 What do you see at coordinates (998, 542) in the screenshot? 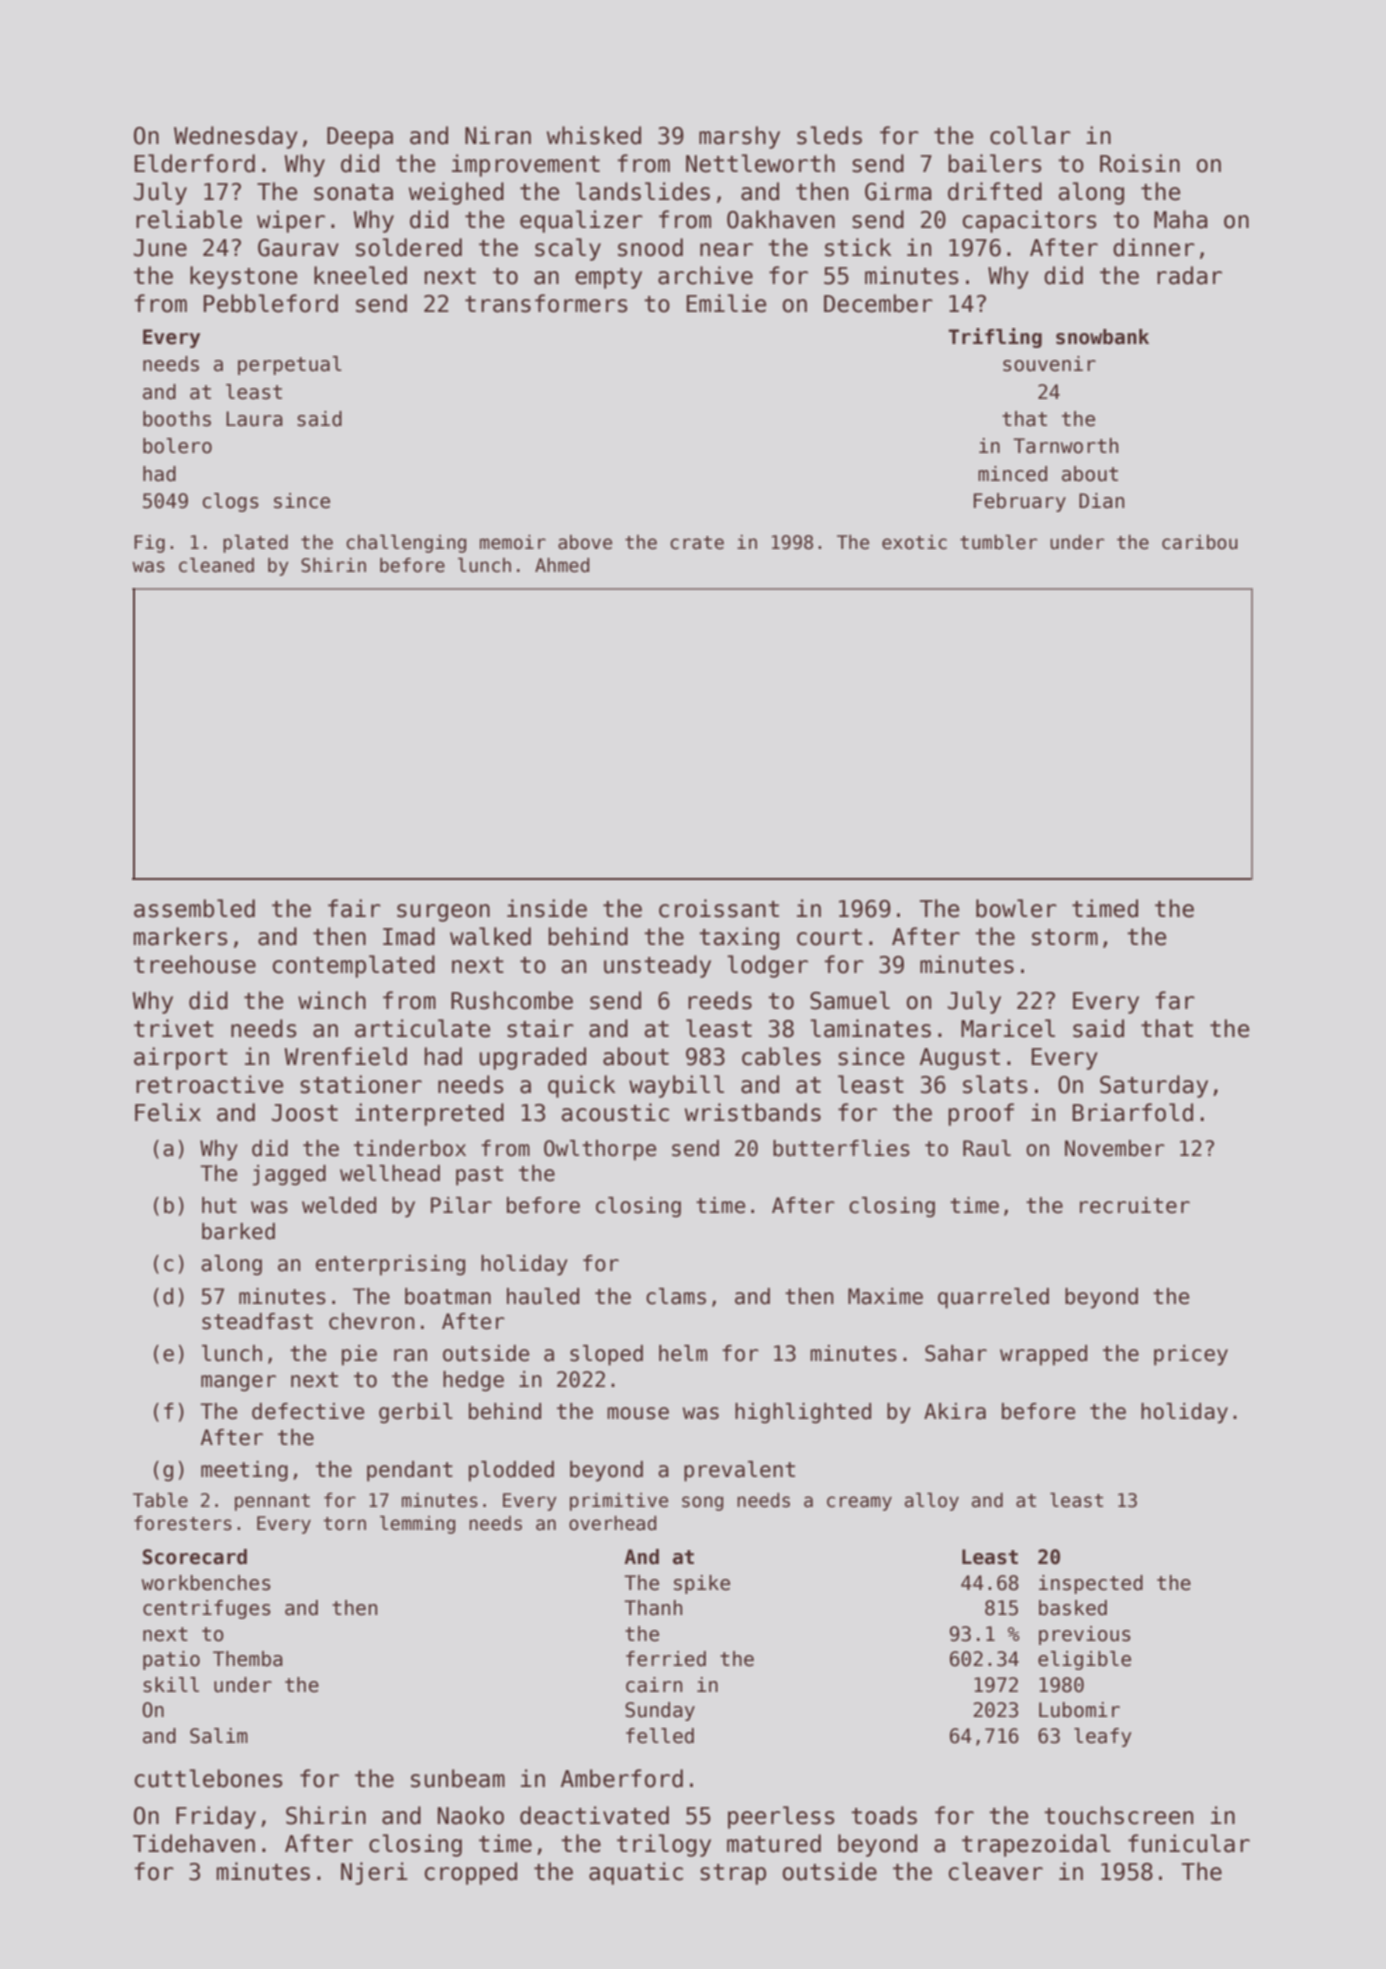
I see `tumbler` at bounding box center [998, 542].
